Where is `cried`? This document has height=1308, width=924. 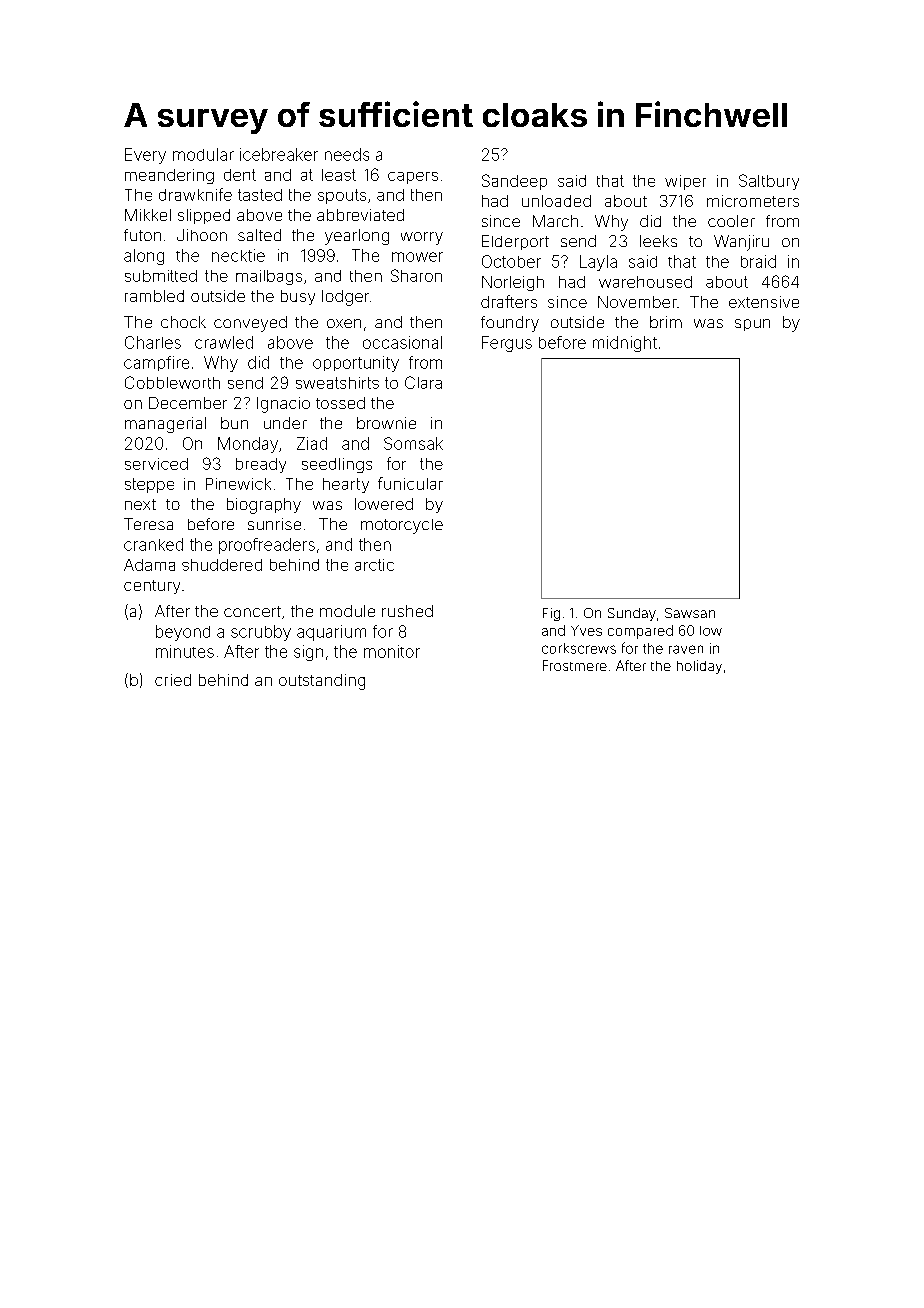
cried is located at coordinates (173, 680).
